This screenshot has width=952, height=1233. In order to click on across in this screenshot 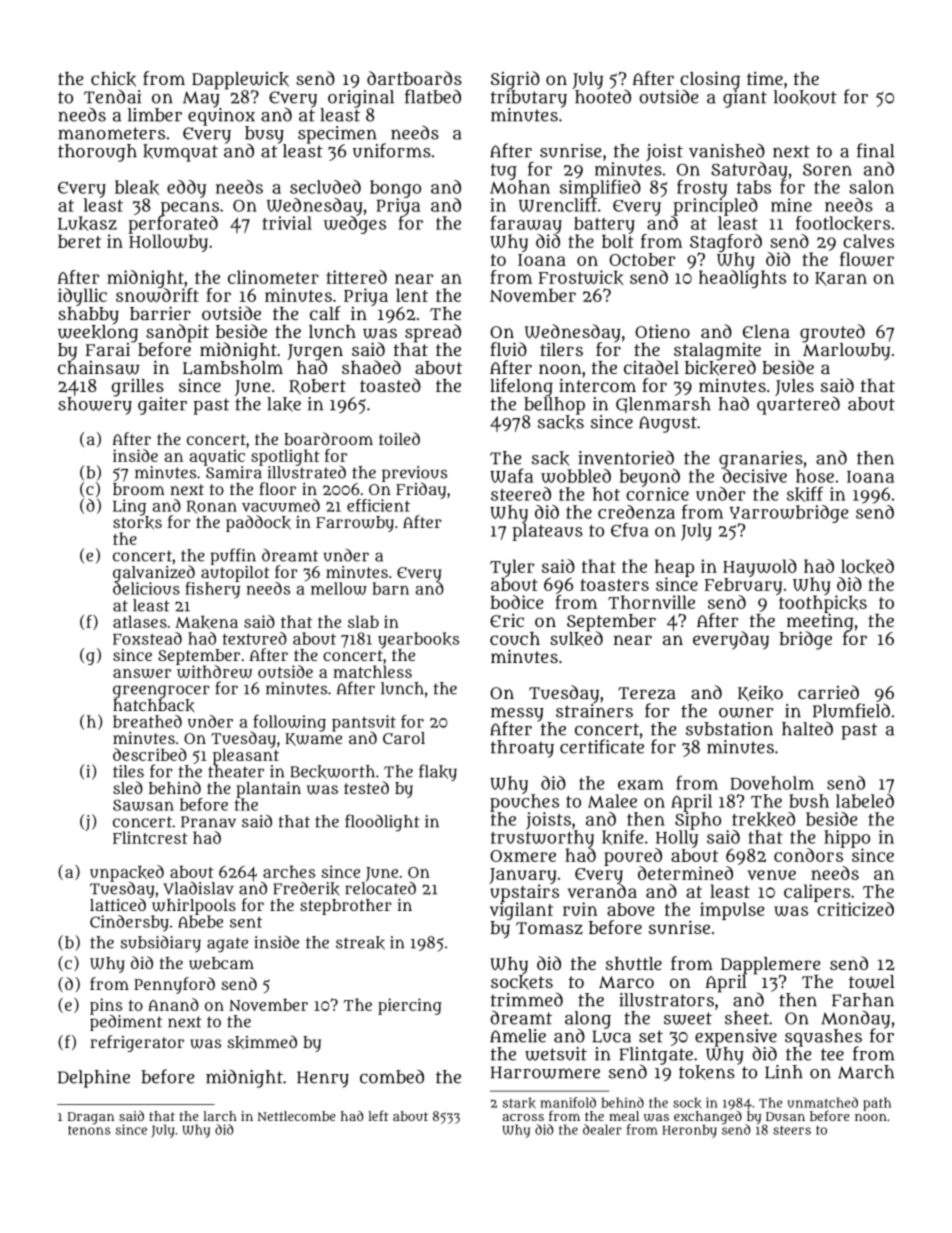, I will do `click(523, 1117)`.
